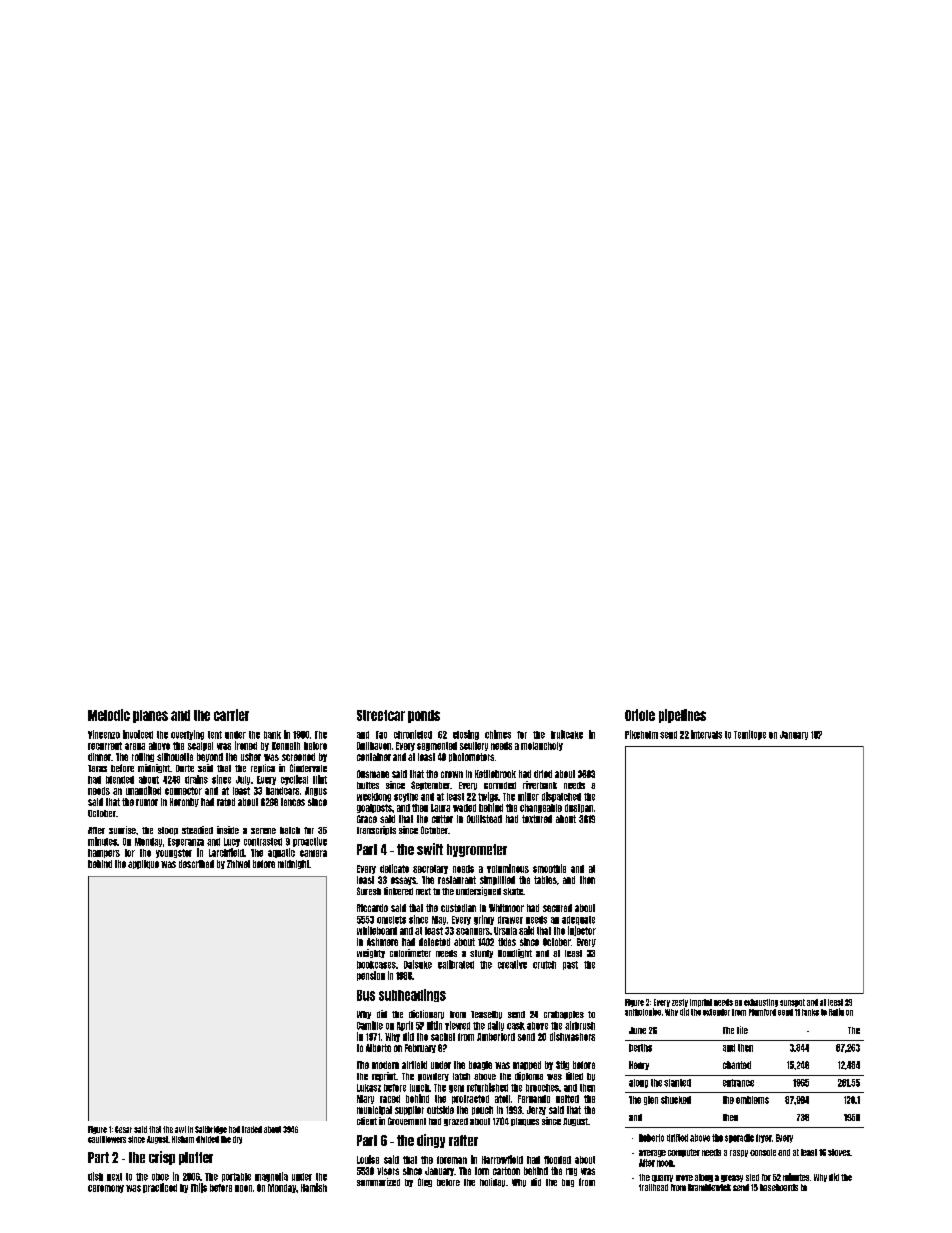 Image resolution: width=952 pixels, height=1233 pixels. I want to click on carrier, so click(231, 715).
